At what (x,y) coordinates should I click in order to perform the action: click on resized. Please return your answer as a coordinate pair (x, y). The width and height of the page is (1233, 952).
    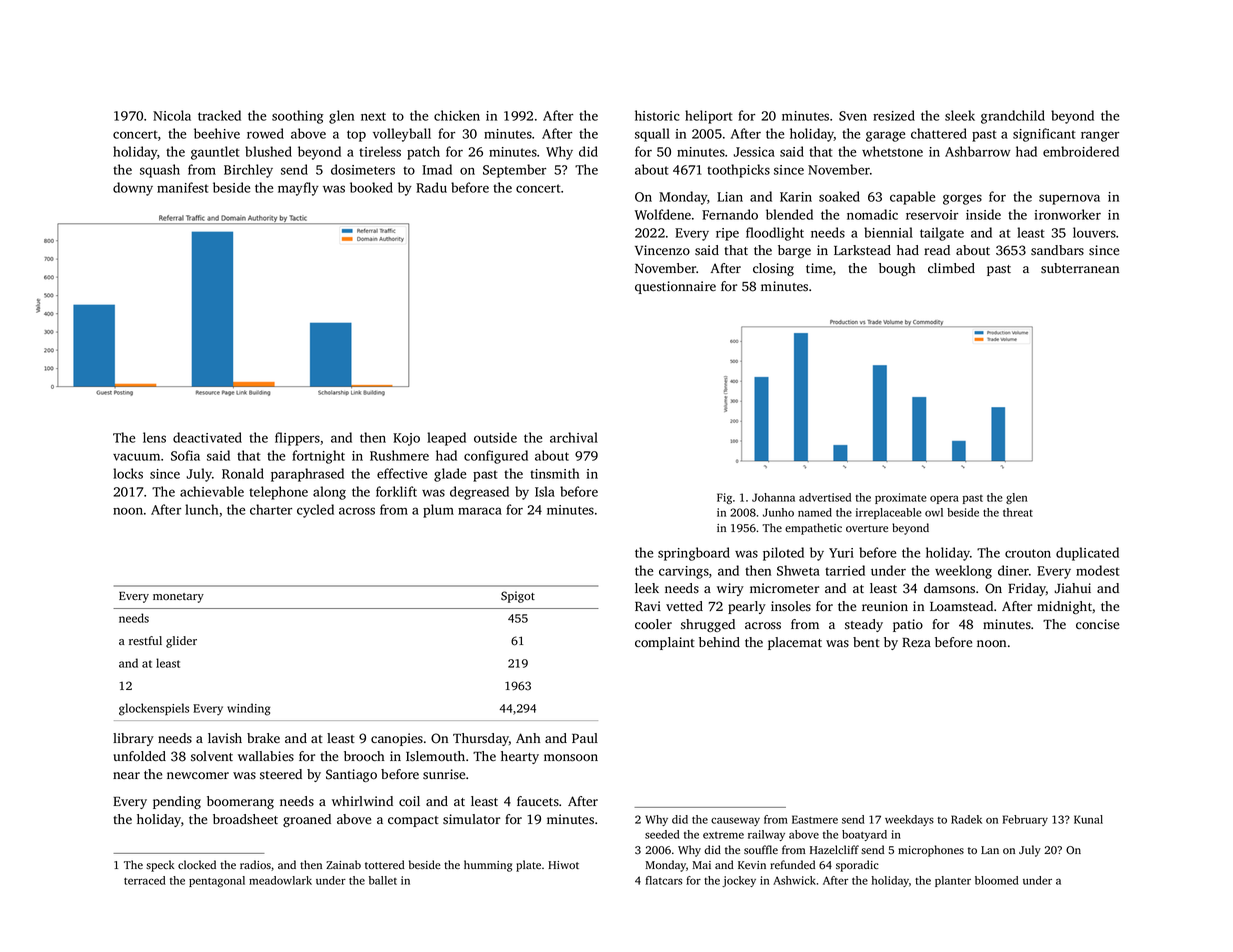
    Looking at the image, I should click on (894, 115).
